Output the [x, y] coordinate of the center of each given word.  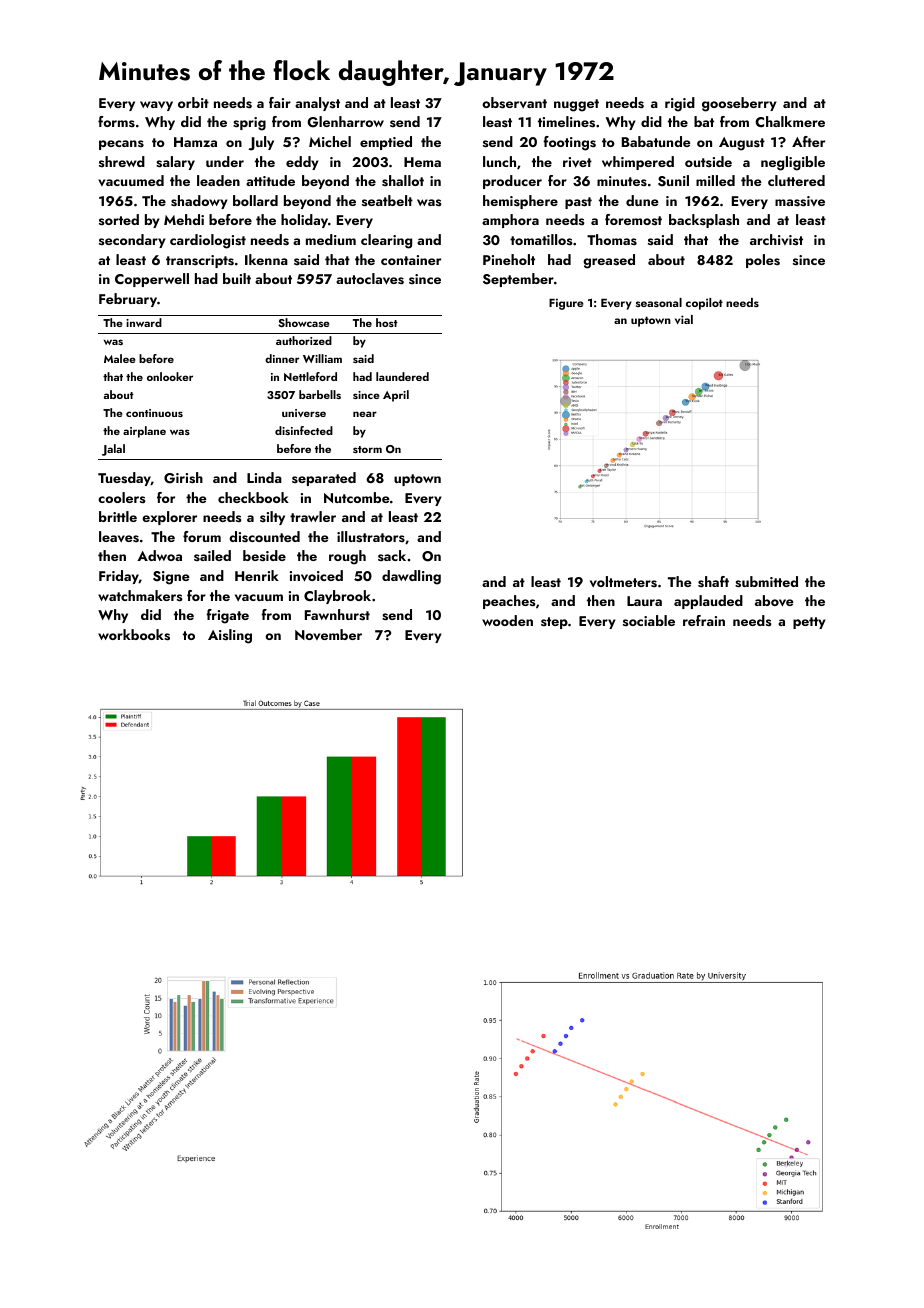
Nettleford [310, 376]
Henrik [257, 575]
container [411, 260]
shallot [403, 181]
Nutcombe [357, 497]
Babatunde [656, 141]
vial [684, 319]
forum [202, 536]
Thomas [612, 239]
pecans [121, 145]
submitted [766, 582]
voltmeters [623, 582]
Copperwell [152, 280]
